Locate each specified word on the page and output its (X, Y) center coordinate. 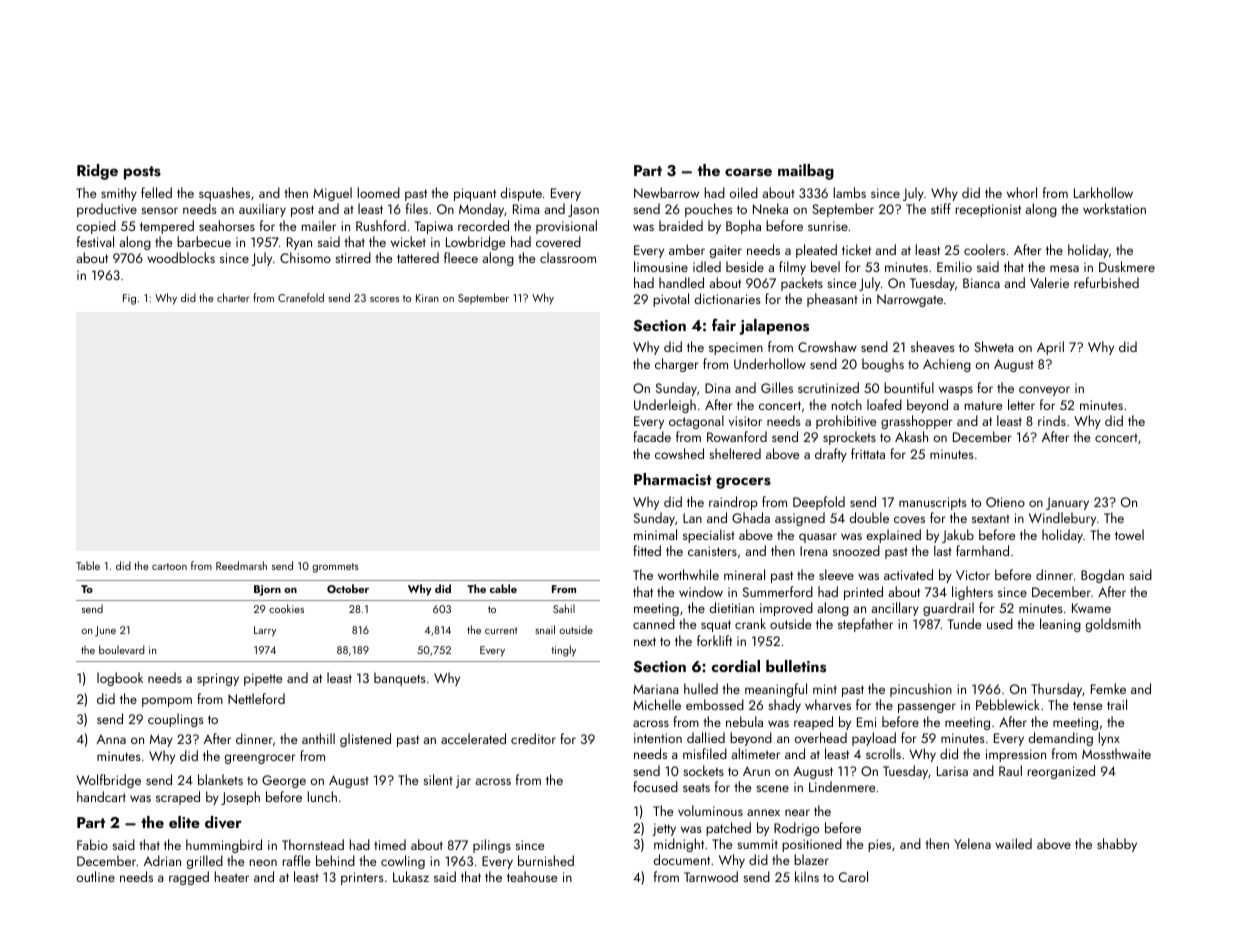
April (1050, 348)
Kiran (427, 298)
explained (894, 536)
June (105, 631)
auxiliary (262, 210)
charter (233, 297)
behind (335, 860)
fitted (647, 550)
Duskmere (1127, 266)
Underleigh (665, 406)
